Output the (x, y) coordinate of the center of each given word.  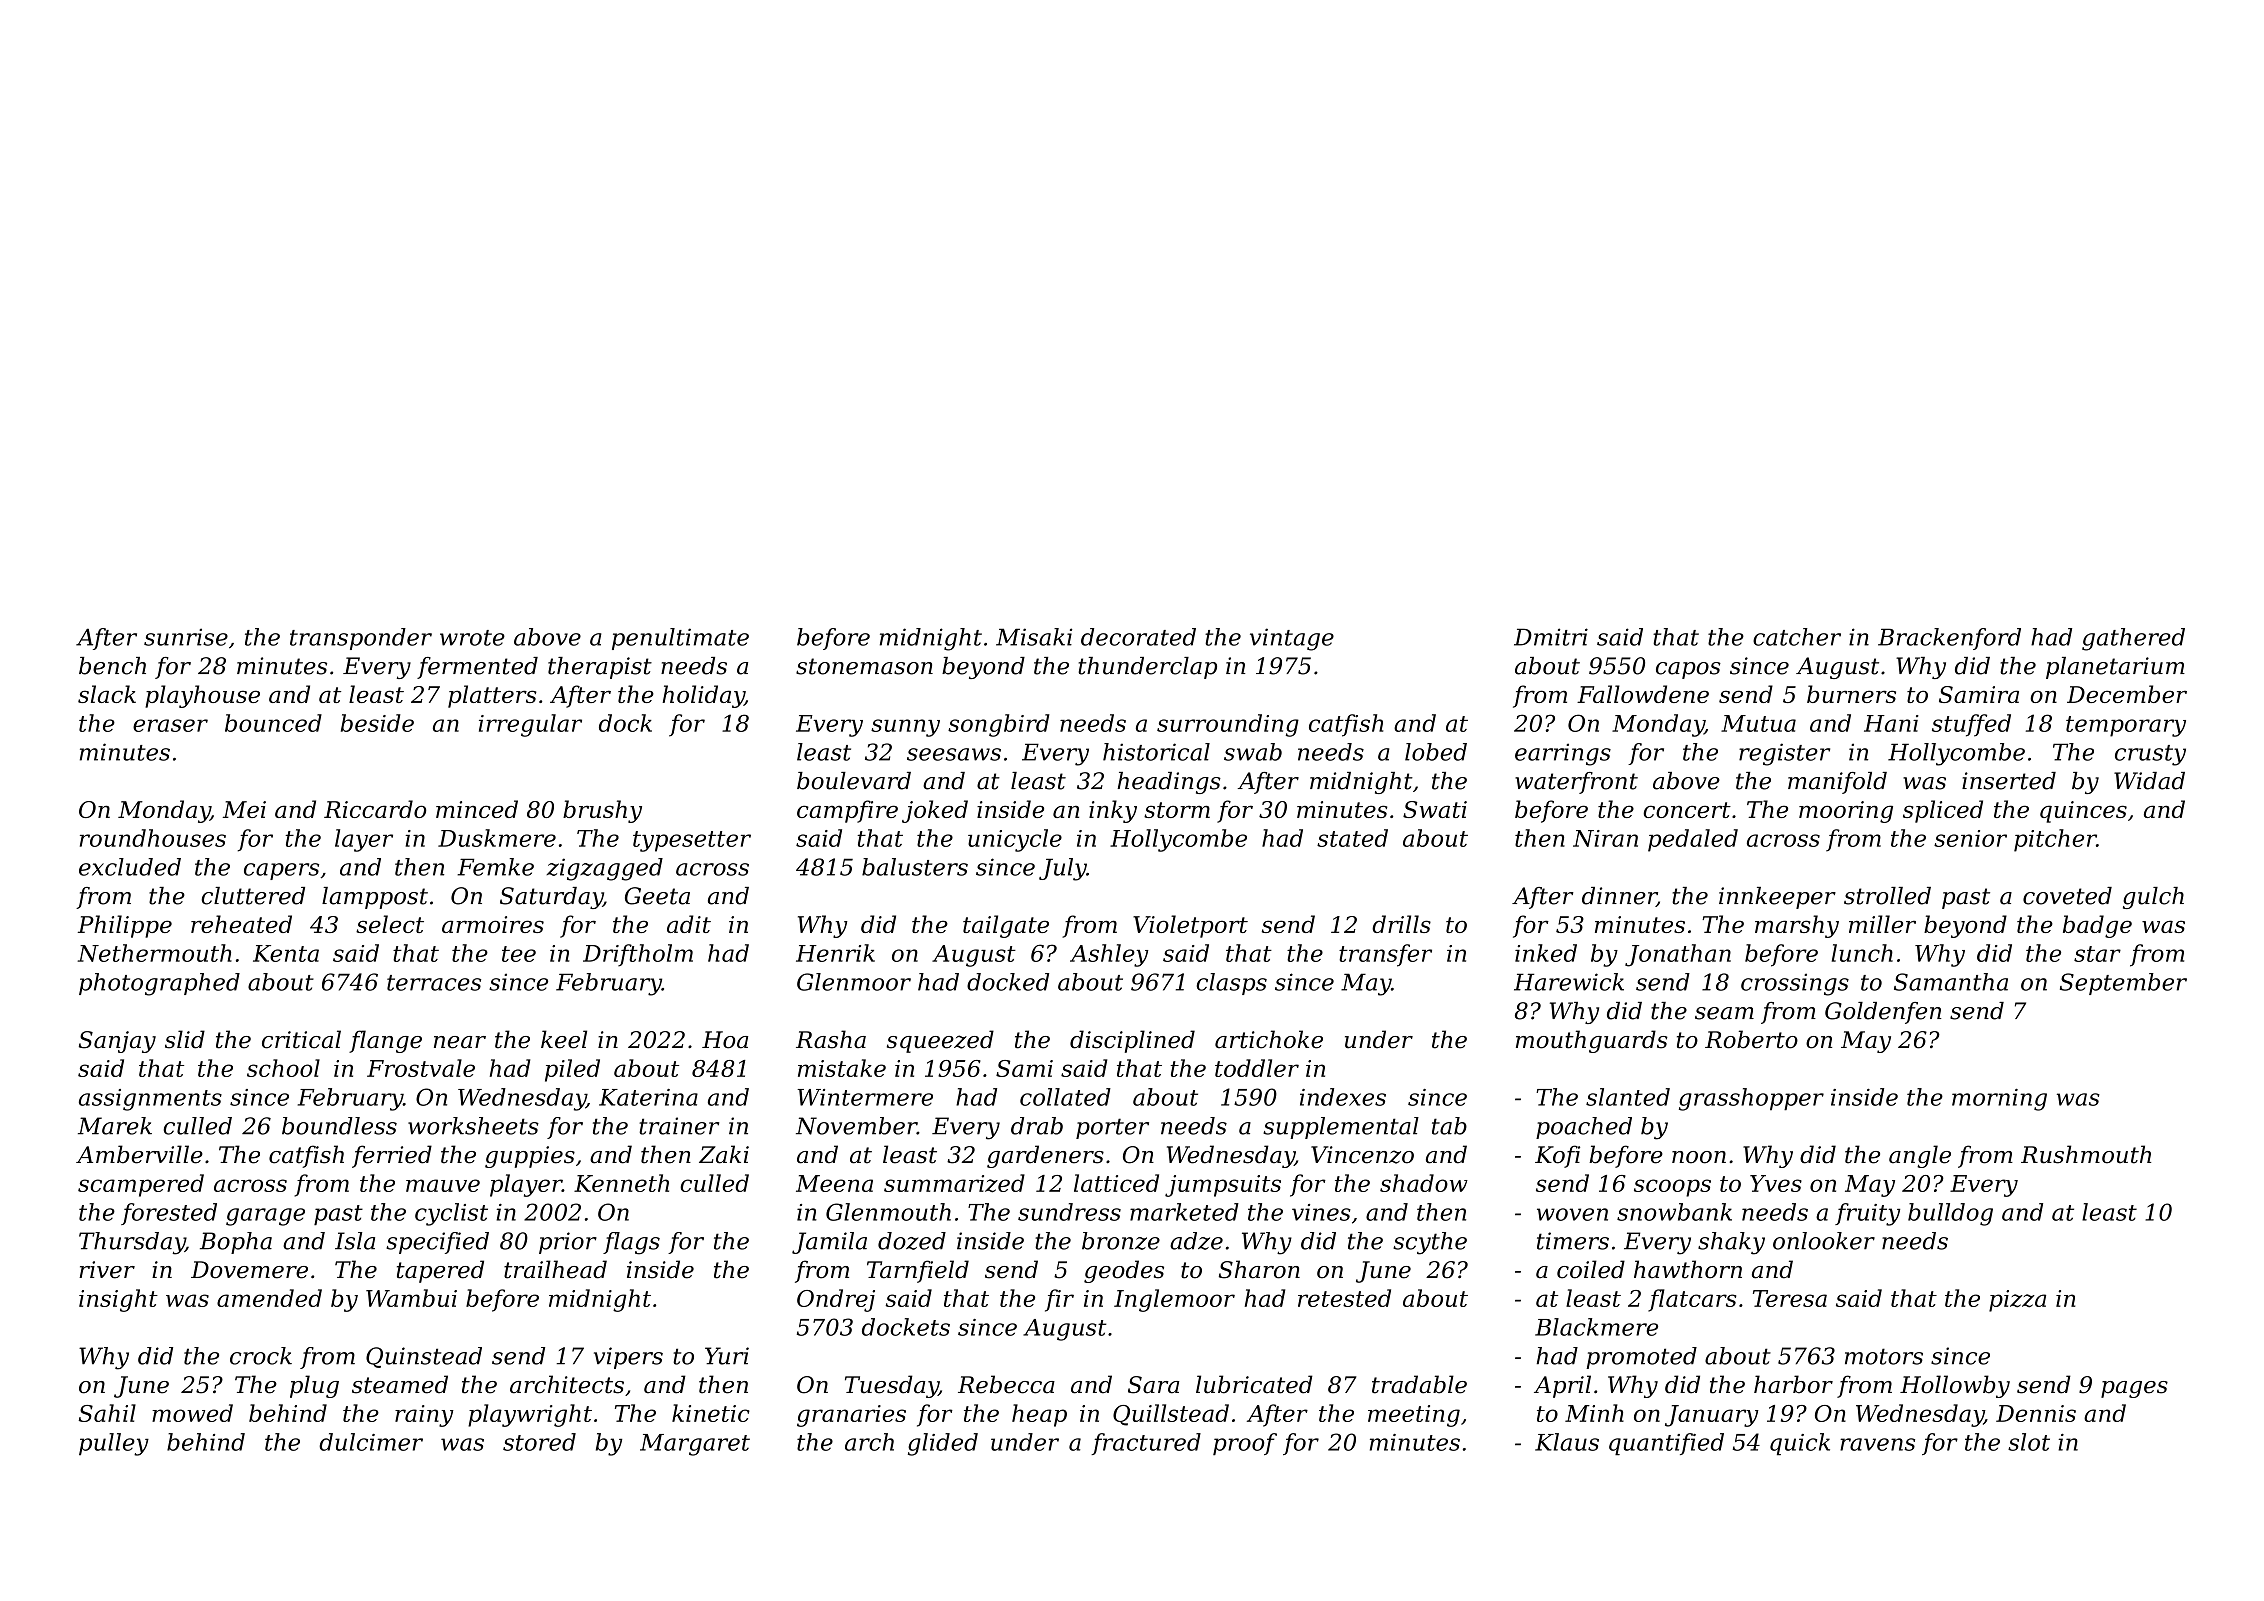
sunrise (186, 637)
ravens (1877, 1444)
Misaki (1034, 637)
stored (539, 1442)
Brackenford (1949, 639)
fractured (1146, 1444)
